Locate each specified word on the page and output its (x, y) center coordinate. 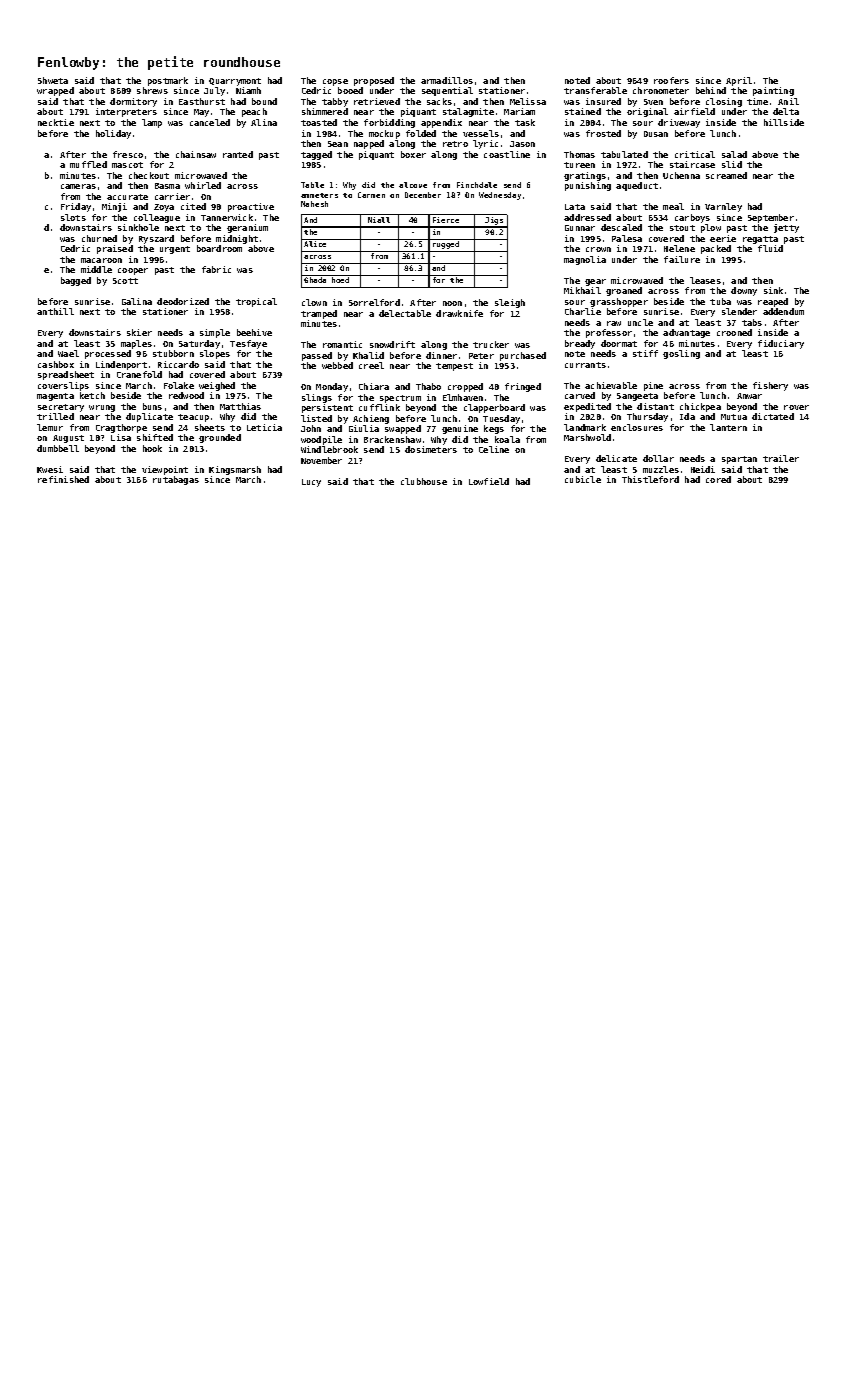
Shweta (53, 80)
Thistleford (650, 479)
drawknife (459, 313)
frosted (603, 133)
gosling (681, 354)
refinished (63, 479)
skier (139, 332)
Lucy (311, 483)
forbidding (389, 123)
